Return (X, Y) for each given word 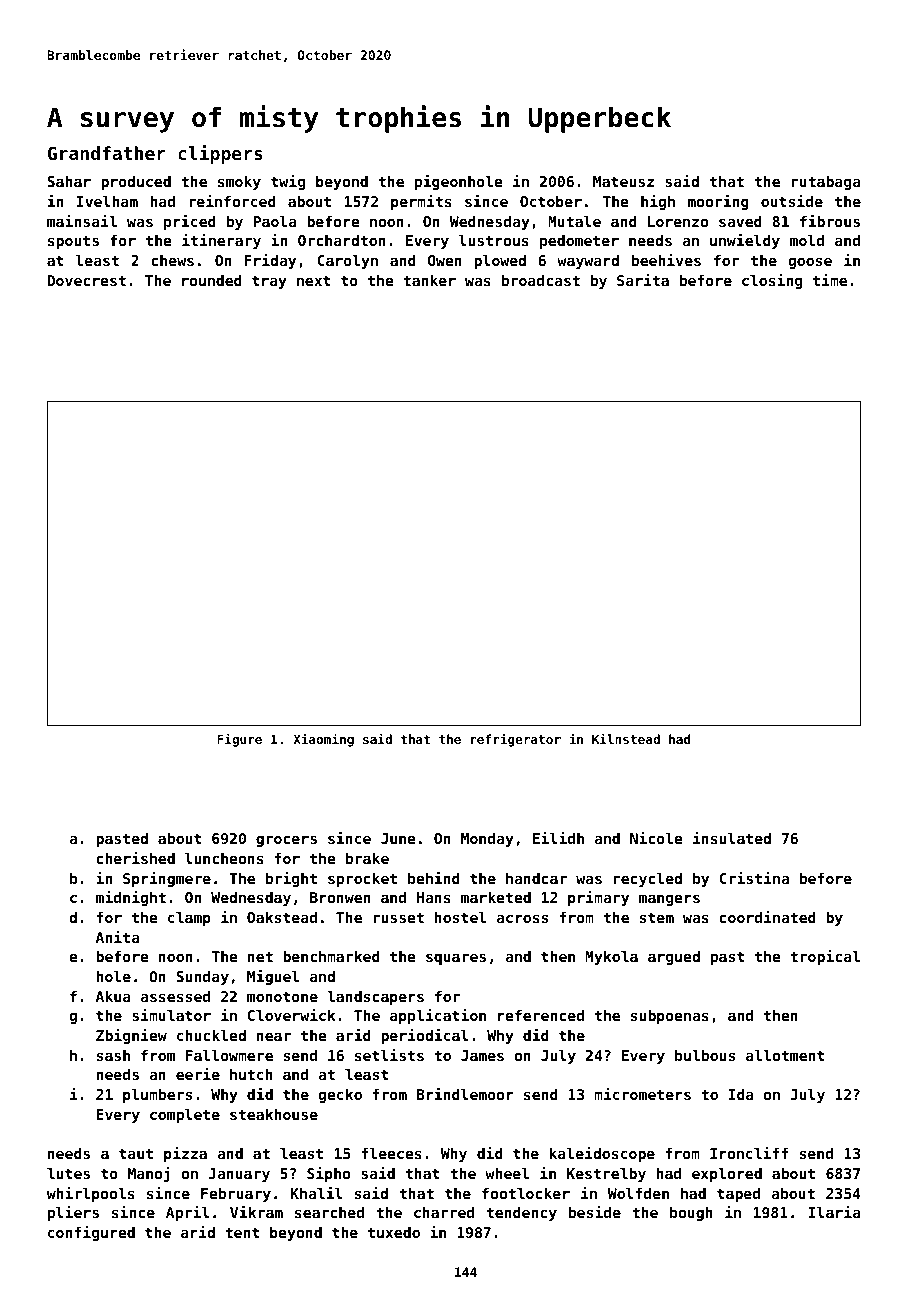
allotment (785, 1055)
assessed (175, 996)
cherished (136, 858)
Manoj (148, 1174)
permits (421, 202)
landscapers (375, 998)
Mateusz (623, 181)
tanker (429, 280)
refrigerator (516, 740)
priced (190, 222)
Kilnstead (626, 738)
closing (772, 281)
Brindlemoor (465, 1094)
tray (269, 282)
